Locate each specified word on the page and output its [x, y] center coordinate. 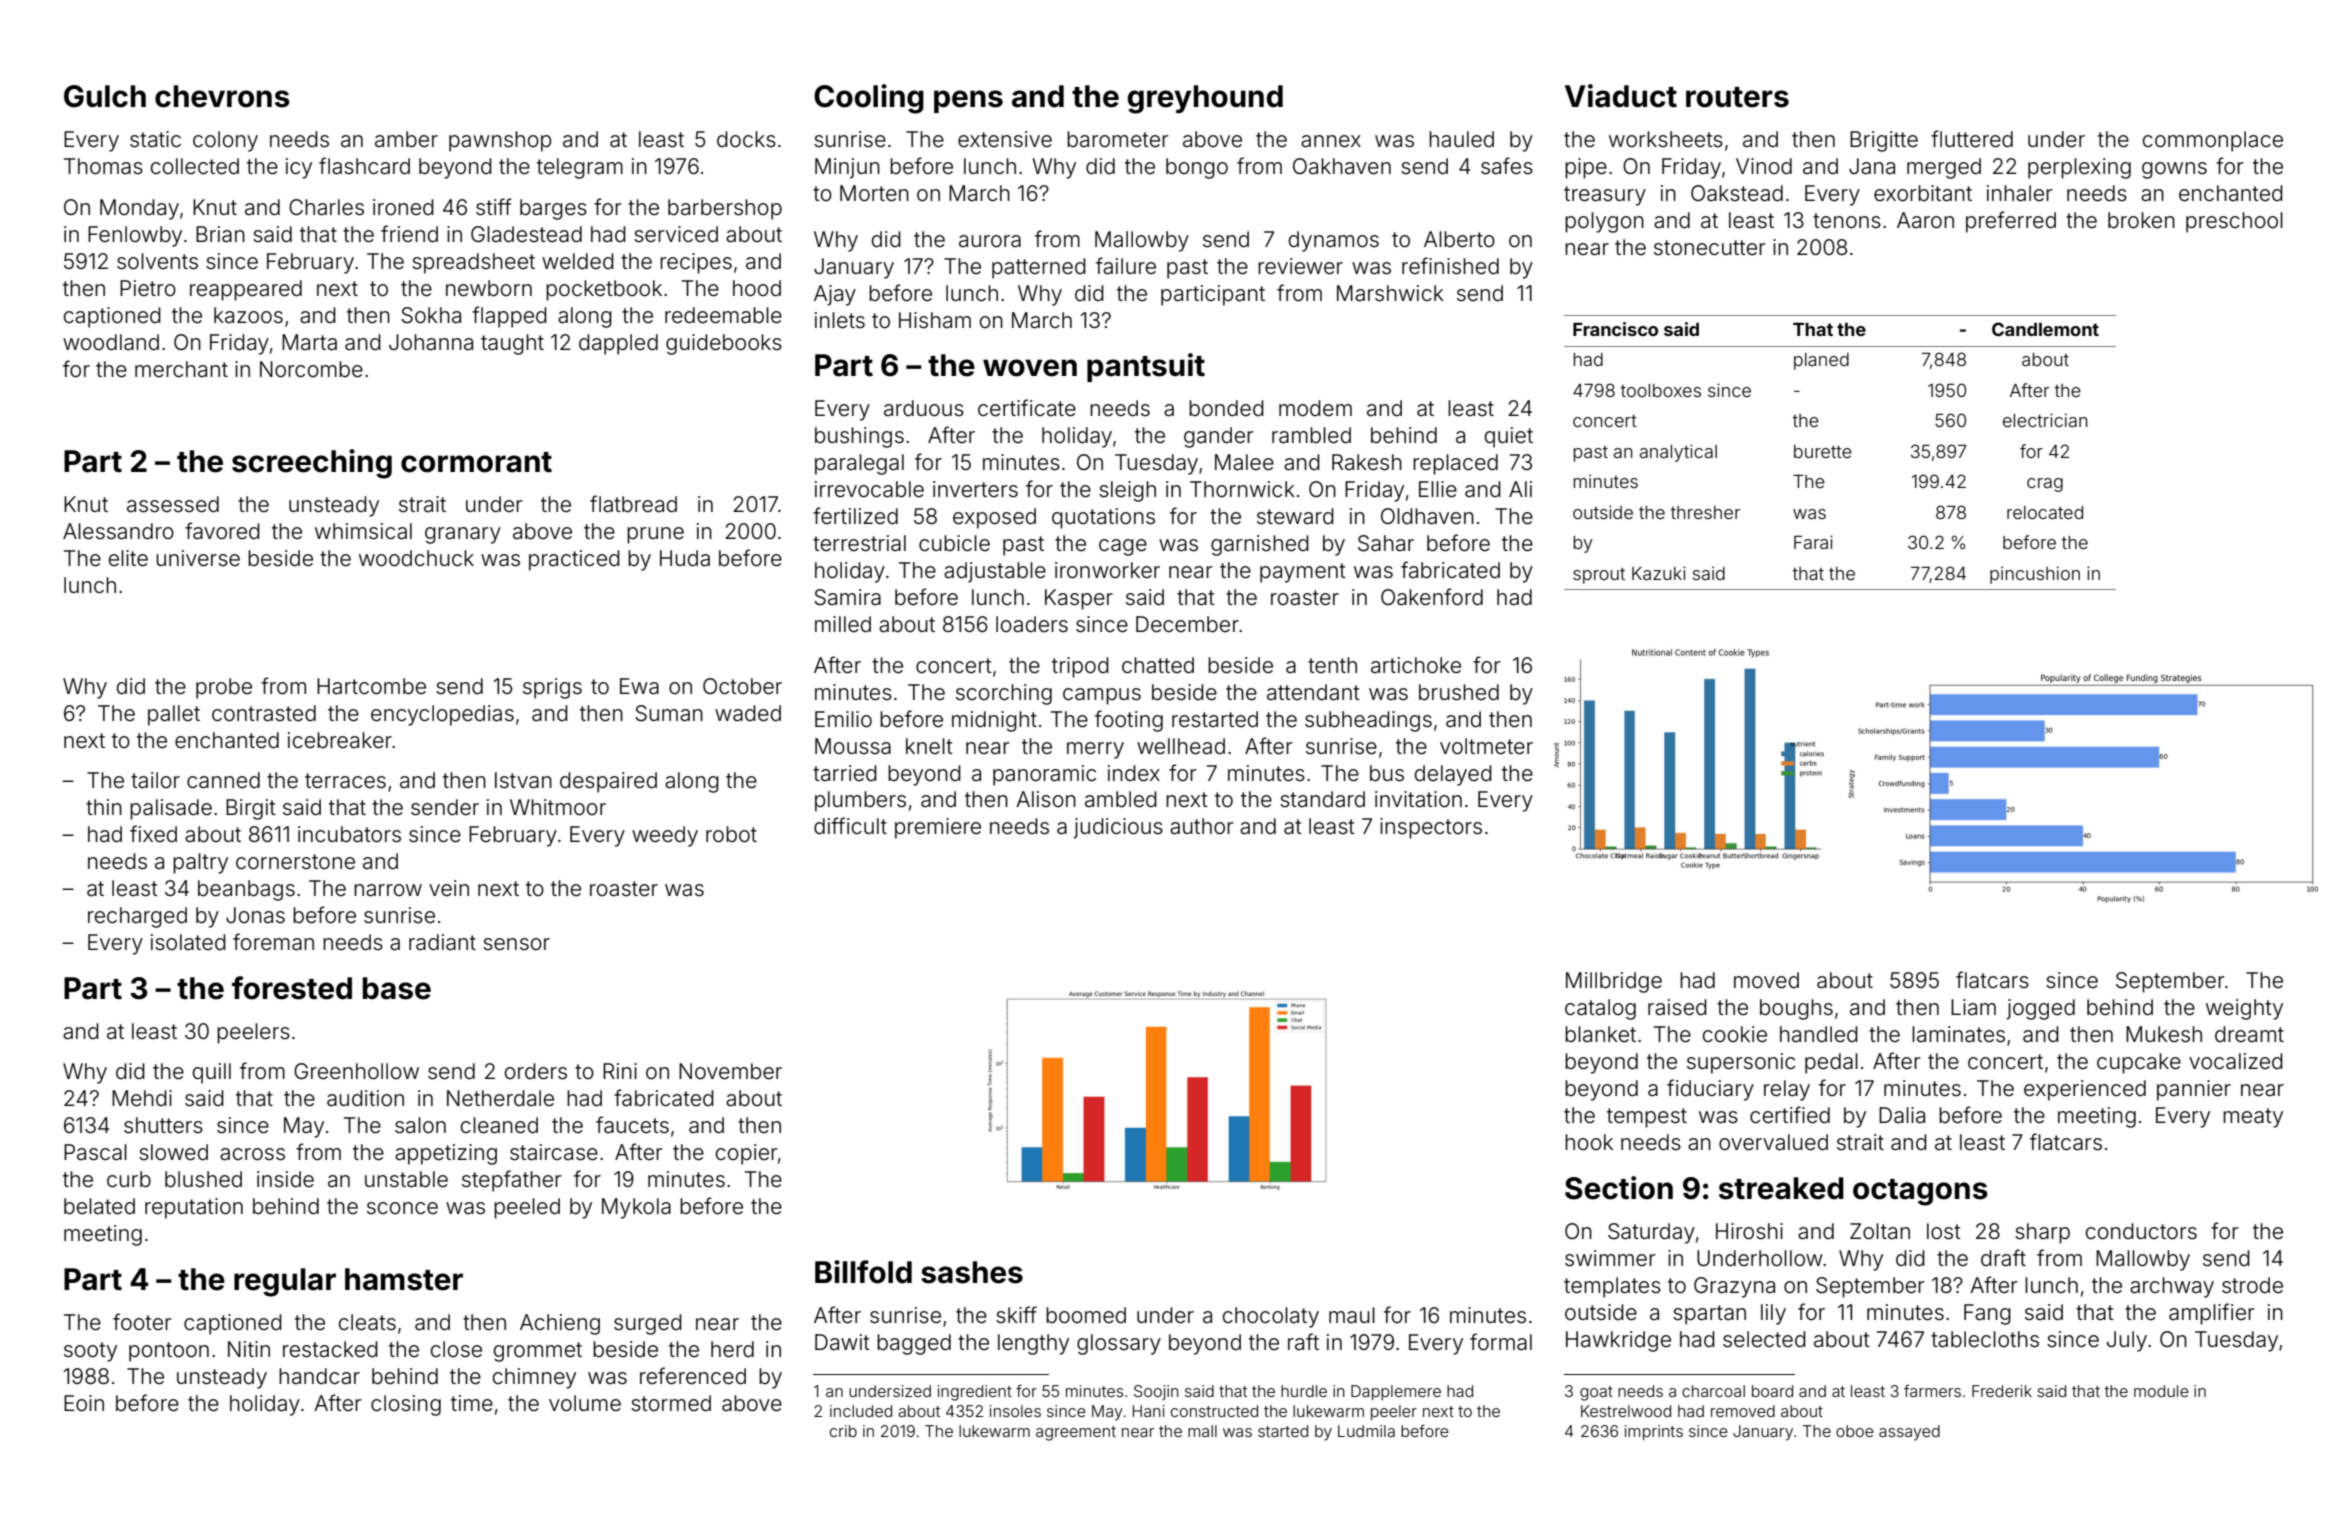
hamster [404, 1279]
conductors [2141, 1231]
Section [1619, 1188]
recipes [696, 263]
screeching [312, 464]
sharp [2042, 1233]
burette [1823, 451]
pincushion [2035, 575]
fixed [153, 834]
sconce [402, 1208]
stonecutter [1710, 248]
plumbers [860, 801]
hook [1589, 1142]
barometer [1118, 139]
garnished [1260, 545]
